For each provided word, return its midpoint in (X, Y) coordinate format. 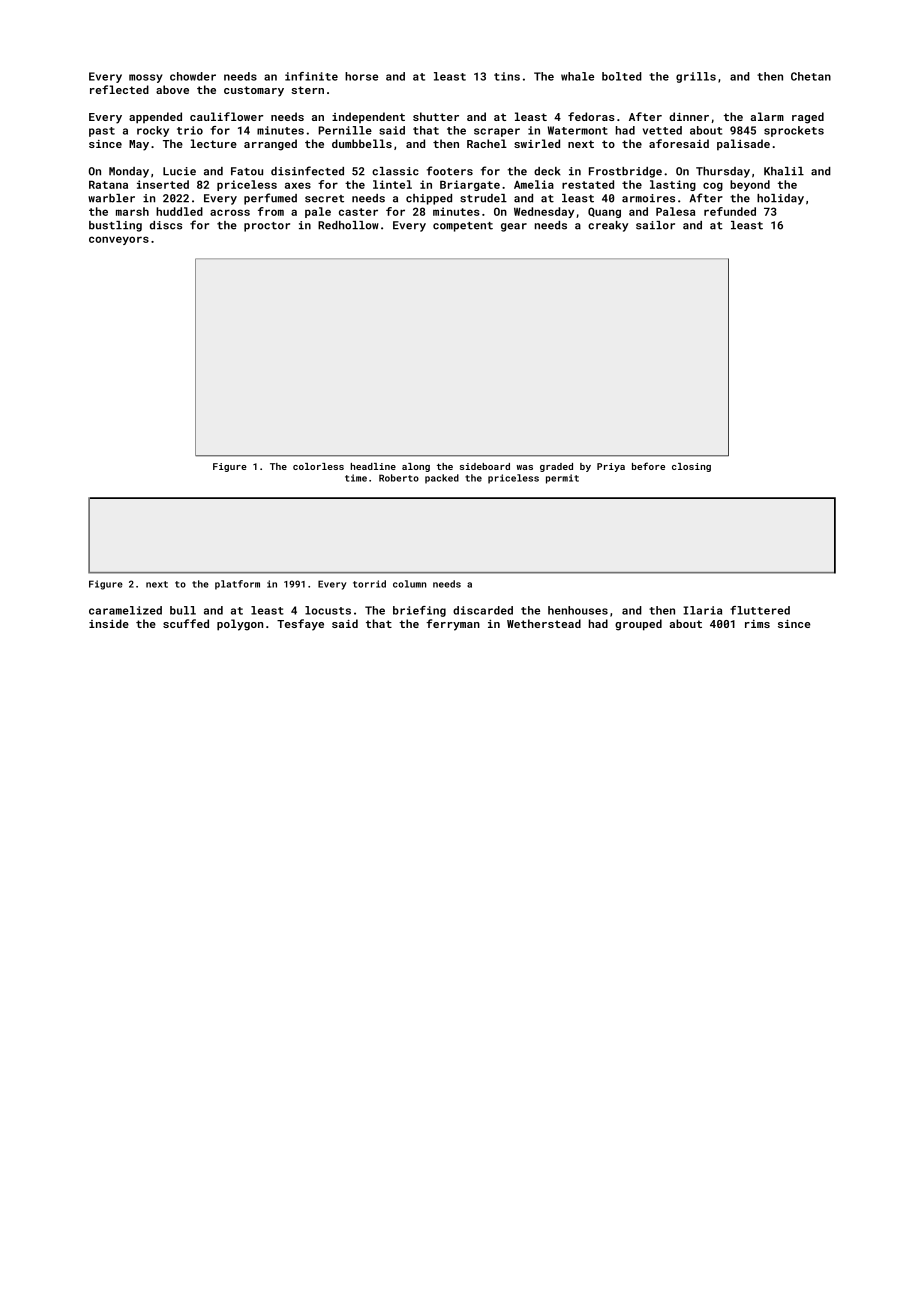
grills (696, 77)
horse (361, 76)
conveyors (119, 240)
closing (691, 467)
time (356, 478)
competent (463, 227)
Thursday (723, 172)
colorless (318, 466)
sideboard (485, 466)
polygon (240, 625)
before (648, 466)
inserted (163, 184)
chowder (193, 76)
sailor (655, 225)
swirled (537, 143)
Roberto (399, 478)
